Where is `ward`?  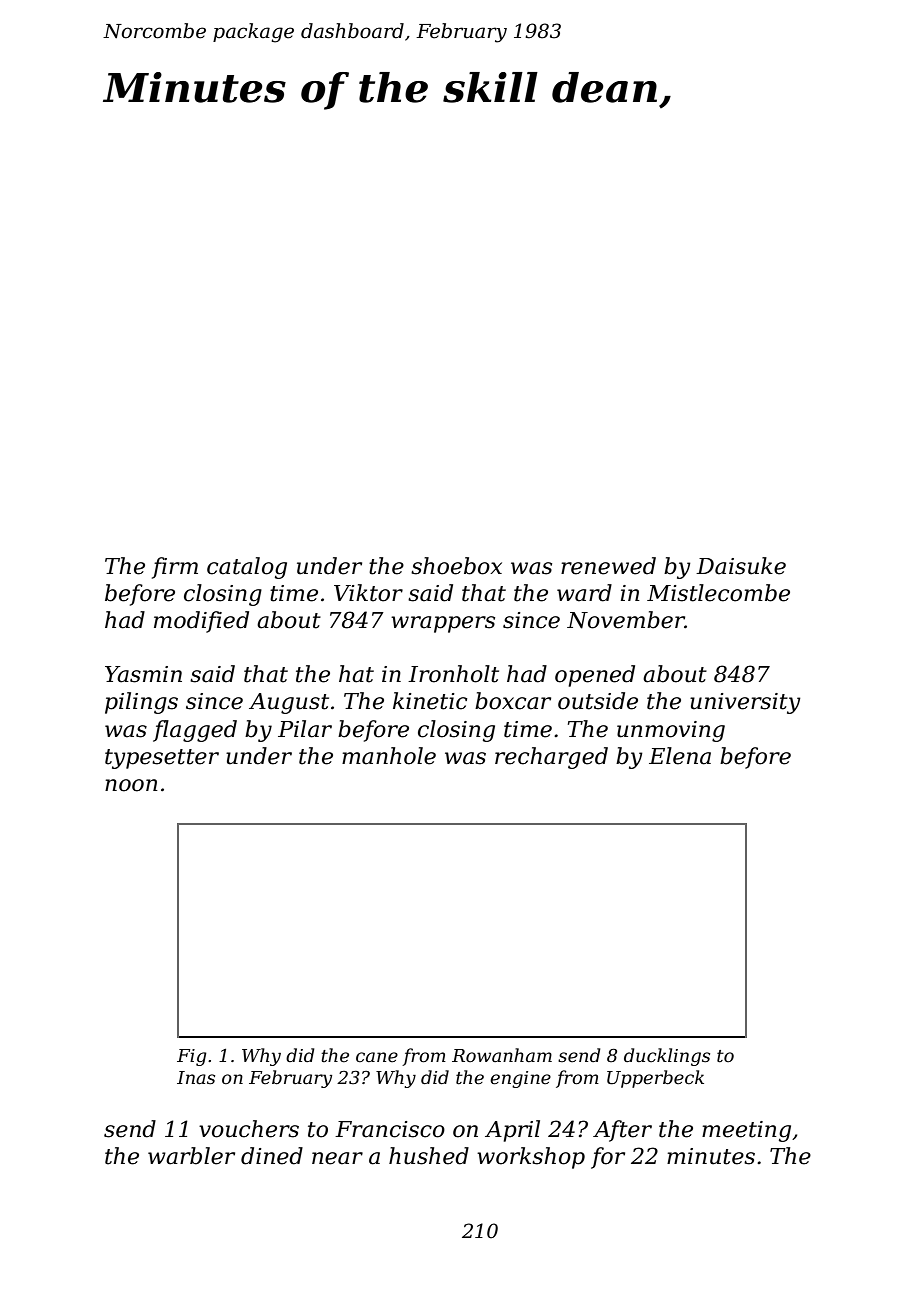
ward is located at coordinates (584, 593).
